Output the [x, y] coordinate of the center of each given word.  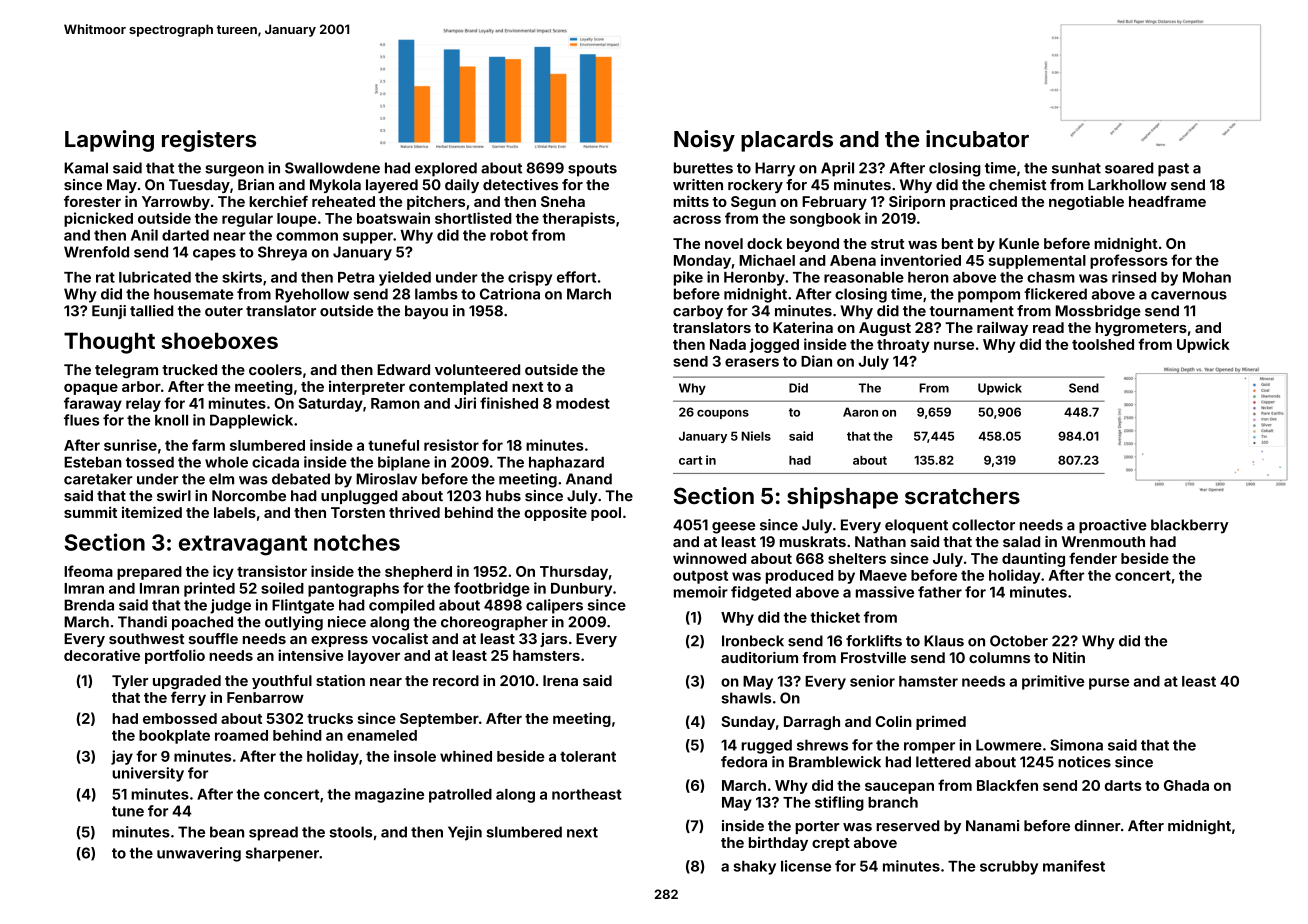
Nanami [992, 826]
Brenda [89, 605]
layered [392, 186]
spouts [592, 170]
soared [1129, 168]
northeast [587, 794]
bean [227, 832]
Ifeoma [88, 571]
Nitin [1069, 657]
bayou [426, 312]
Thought [109, 343]
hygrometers [1141, 329]
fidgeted [761, 593]
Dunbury [581, 590]
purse [1109, 684]
